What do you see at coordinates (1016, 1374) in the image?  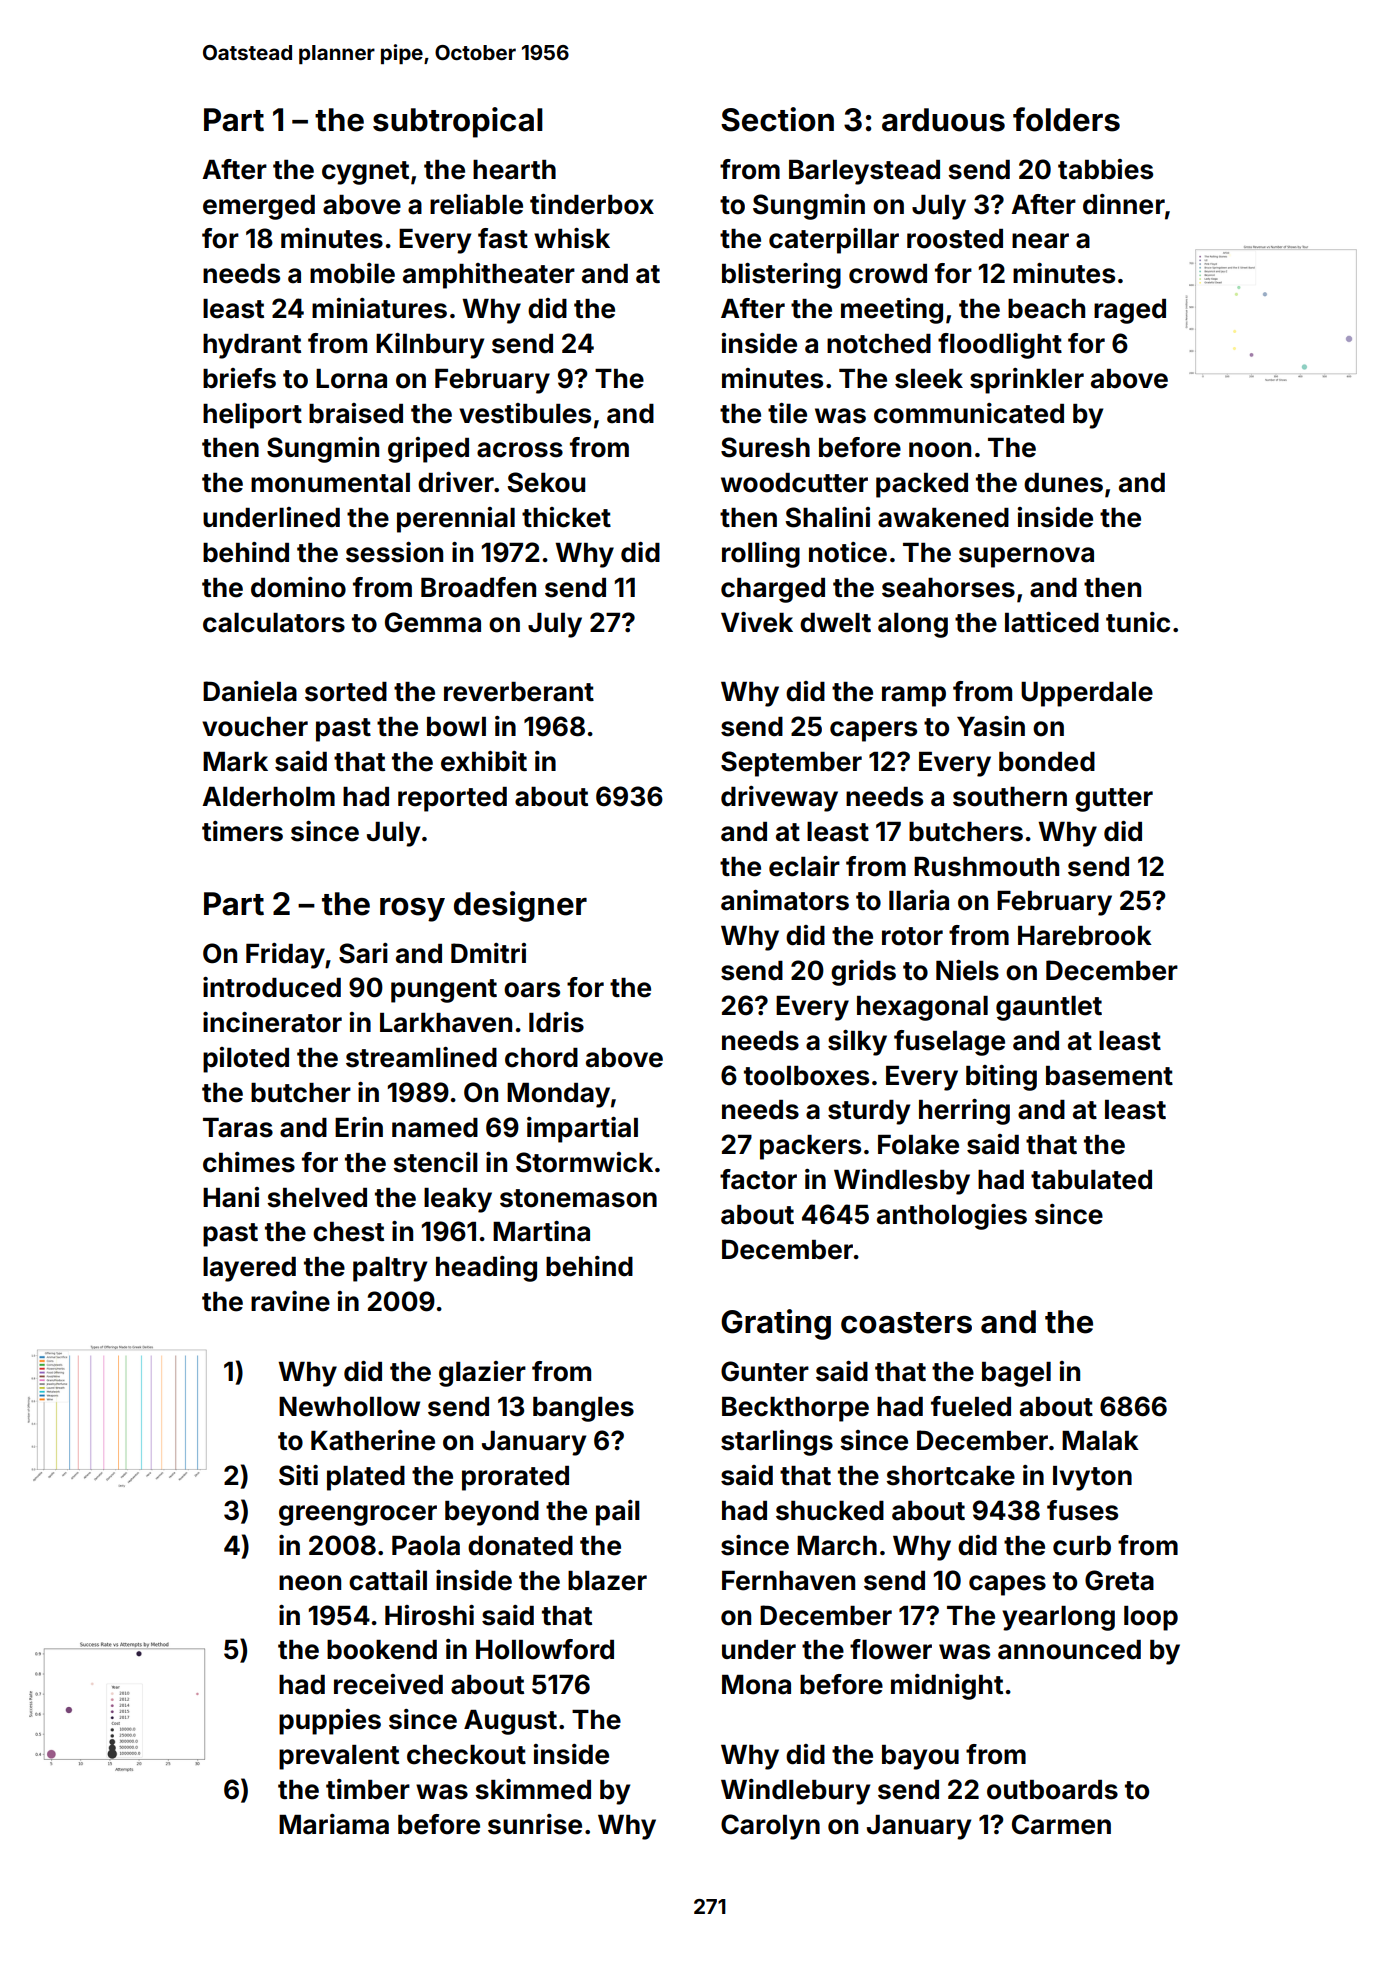 I see `bagel` at bounding box center [1016, 1374].
